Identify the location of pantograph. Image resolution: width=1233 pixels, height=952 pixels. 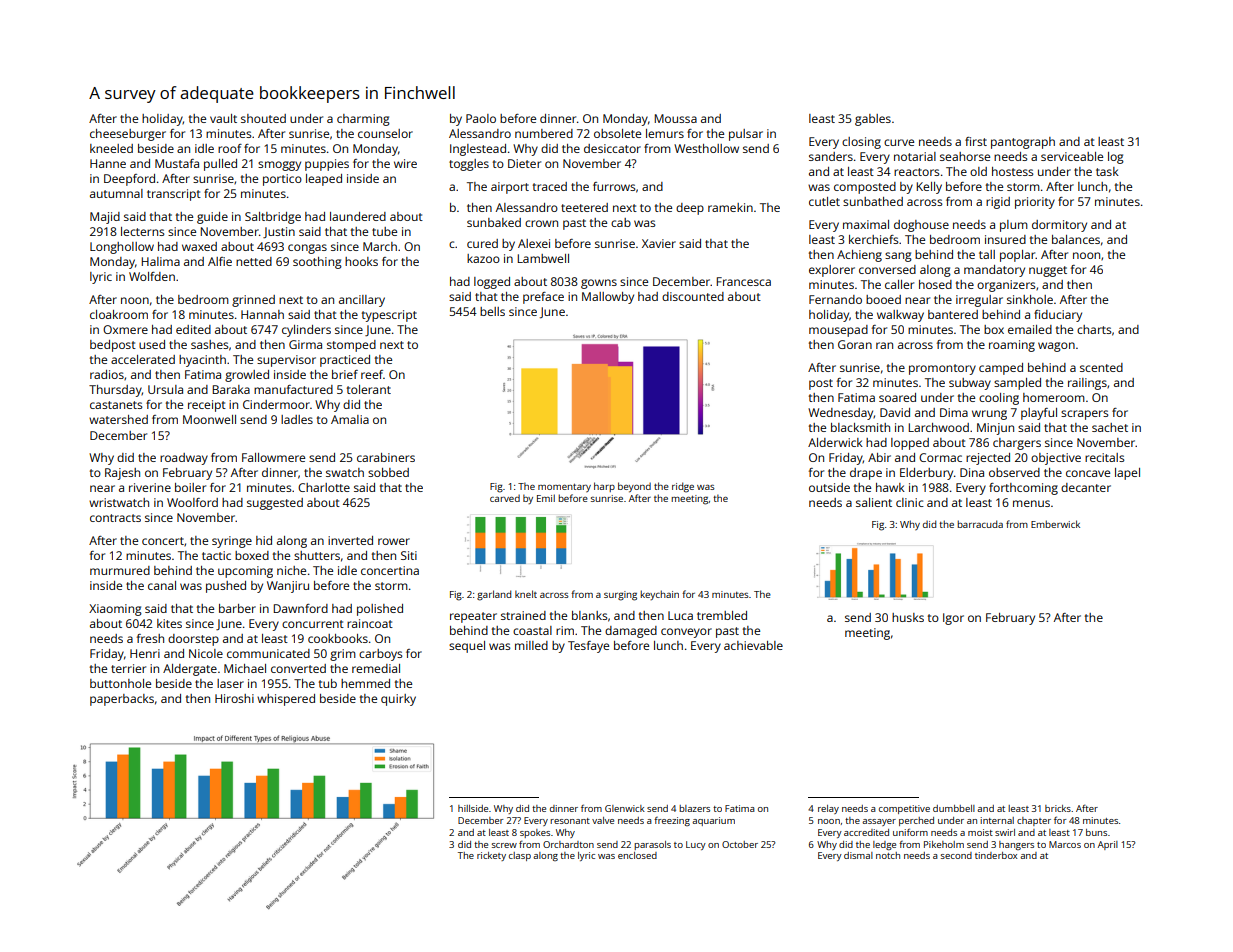
(1023, 143).
